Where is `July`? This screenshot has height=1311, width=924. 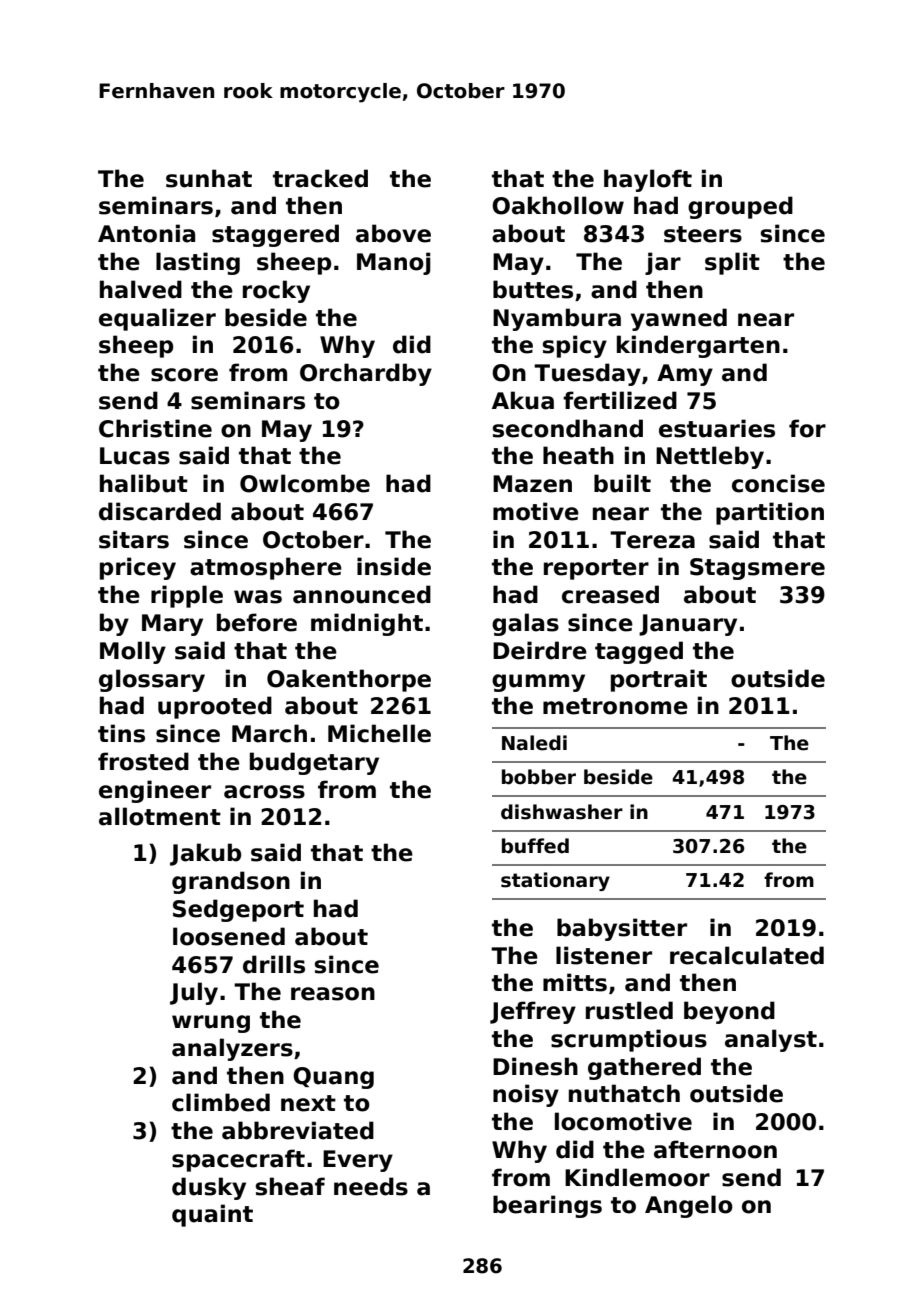
July is located at coordinates (194, 993).
